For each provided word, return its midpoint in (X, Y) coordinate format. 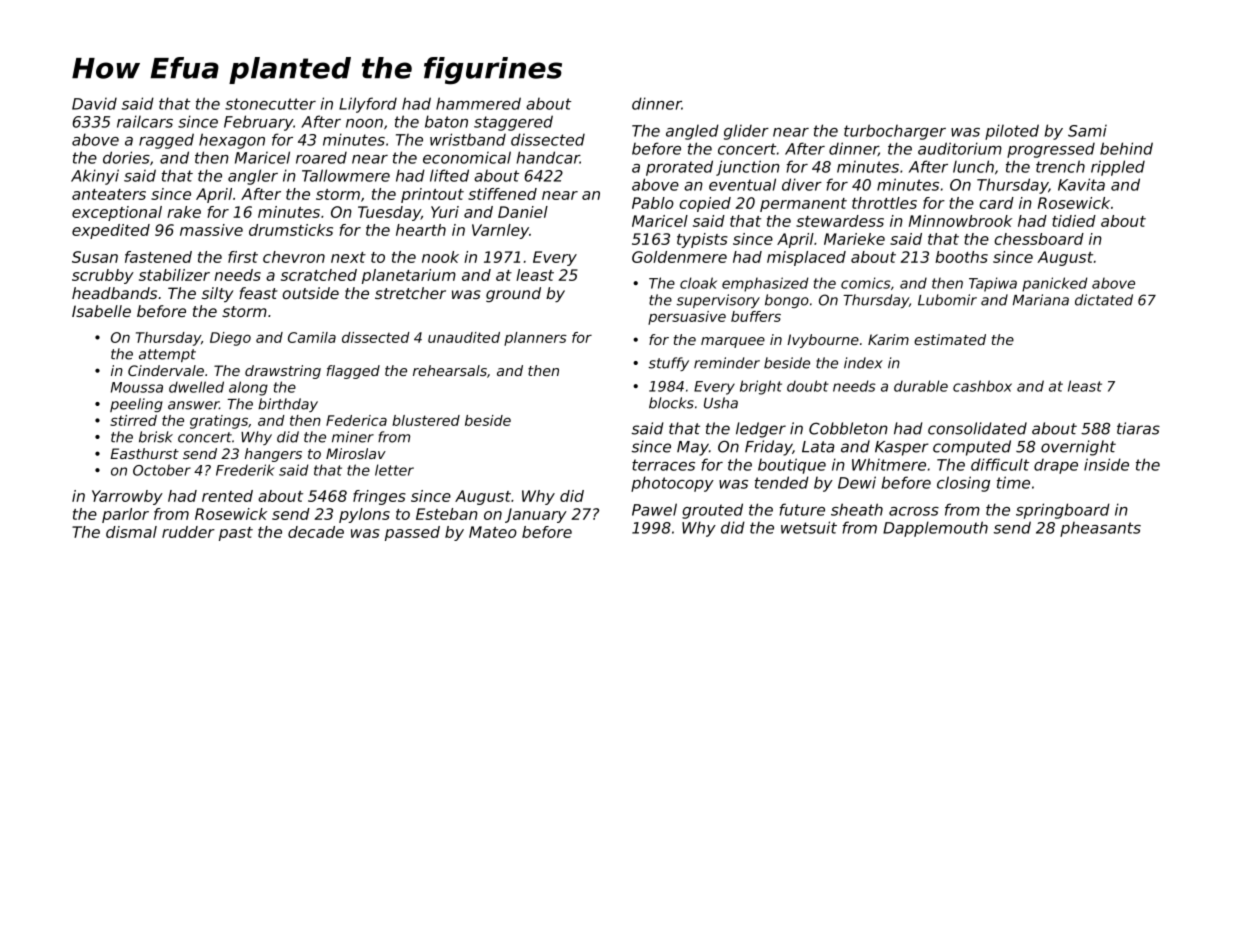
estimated (950, 339)
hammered (478, 103)
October (162, 470)
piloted (1012, 132)
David (94, 104)
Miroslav (356, 453)
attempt (167, 355)
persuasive (687, 318)
